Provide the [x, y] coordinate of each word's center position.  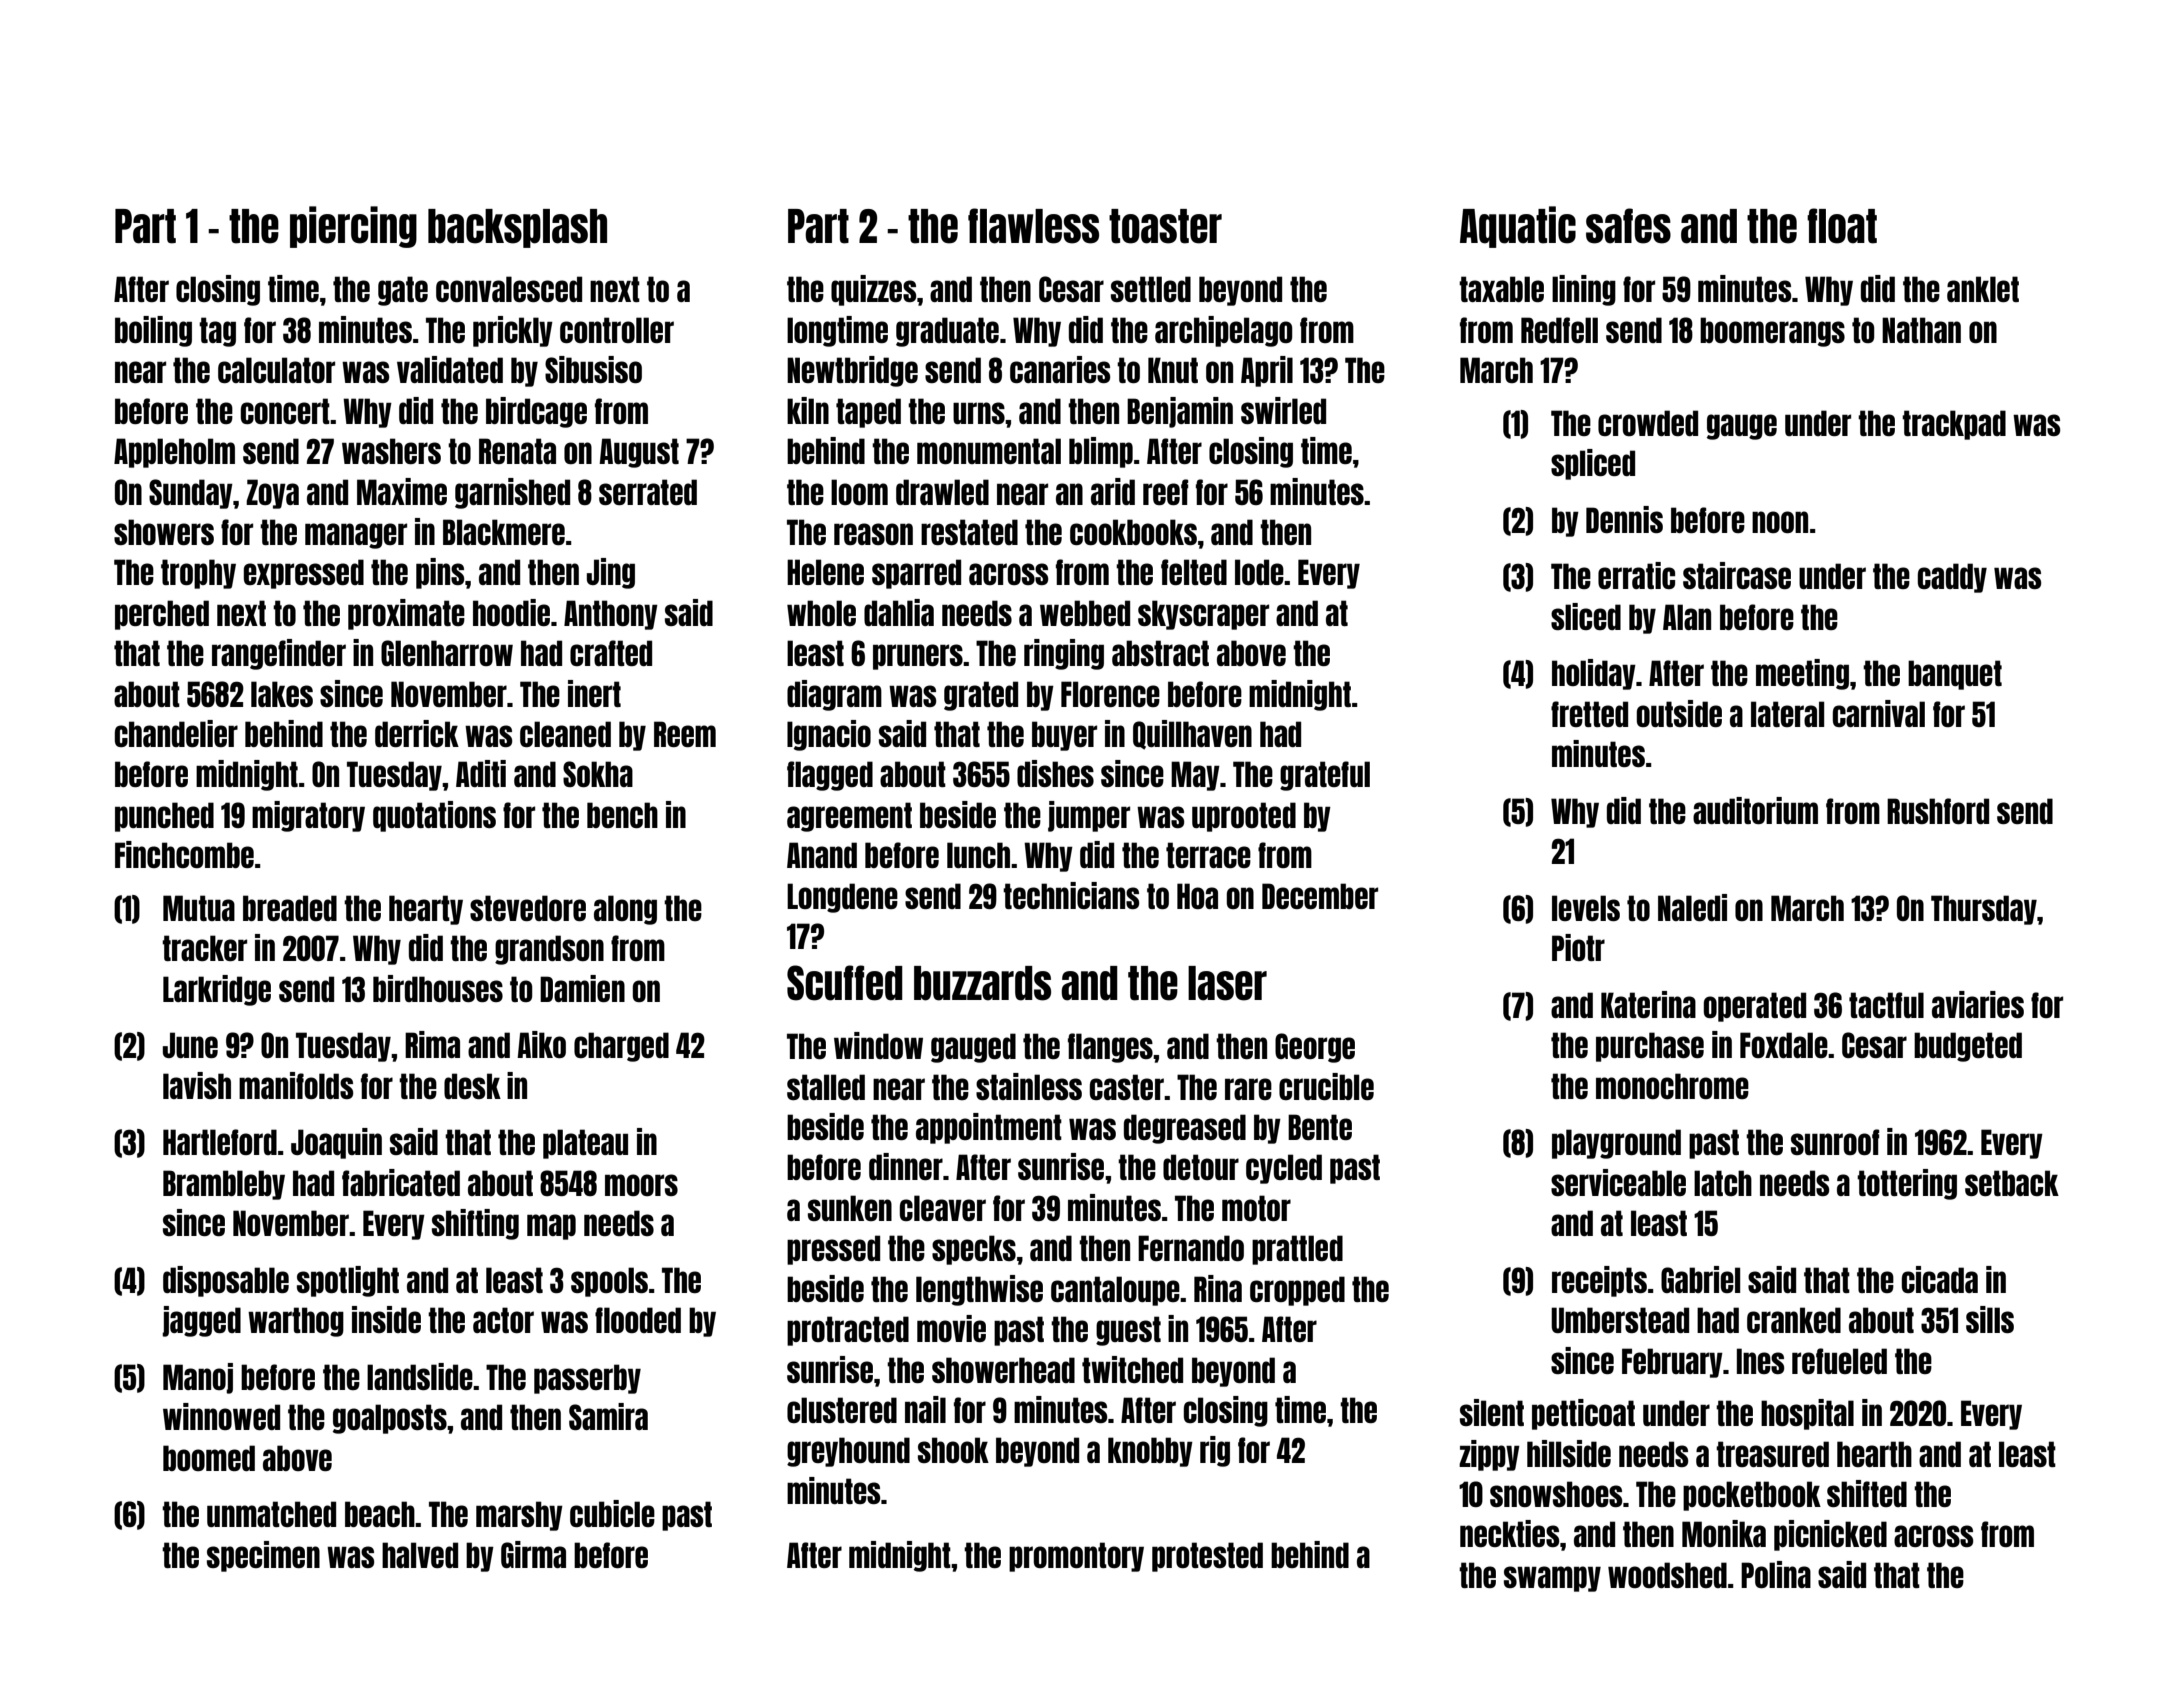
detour [1201, 1167]
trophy [198, 574]
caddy [1952, 578]
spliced [1593, 464]
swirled [1283, 410]
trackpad [1954, 425]
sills [1990, 1319]
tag [217, 332]
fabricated [401, 1182]
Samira [608, 1416]
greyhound [848, 1452]
